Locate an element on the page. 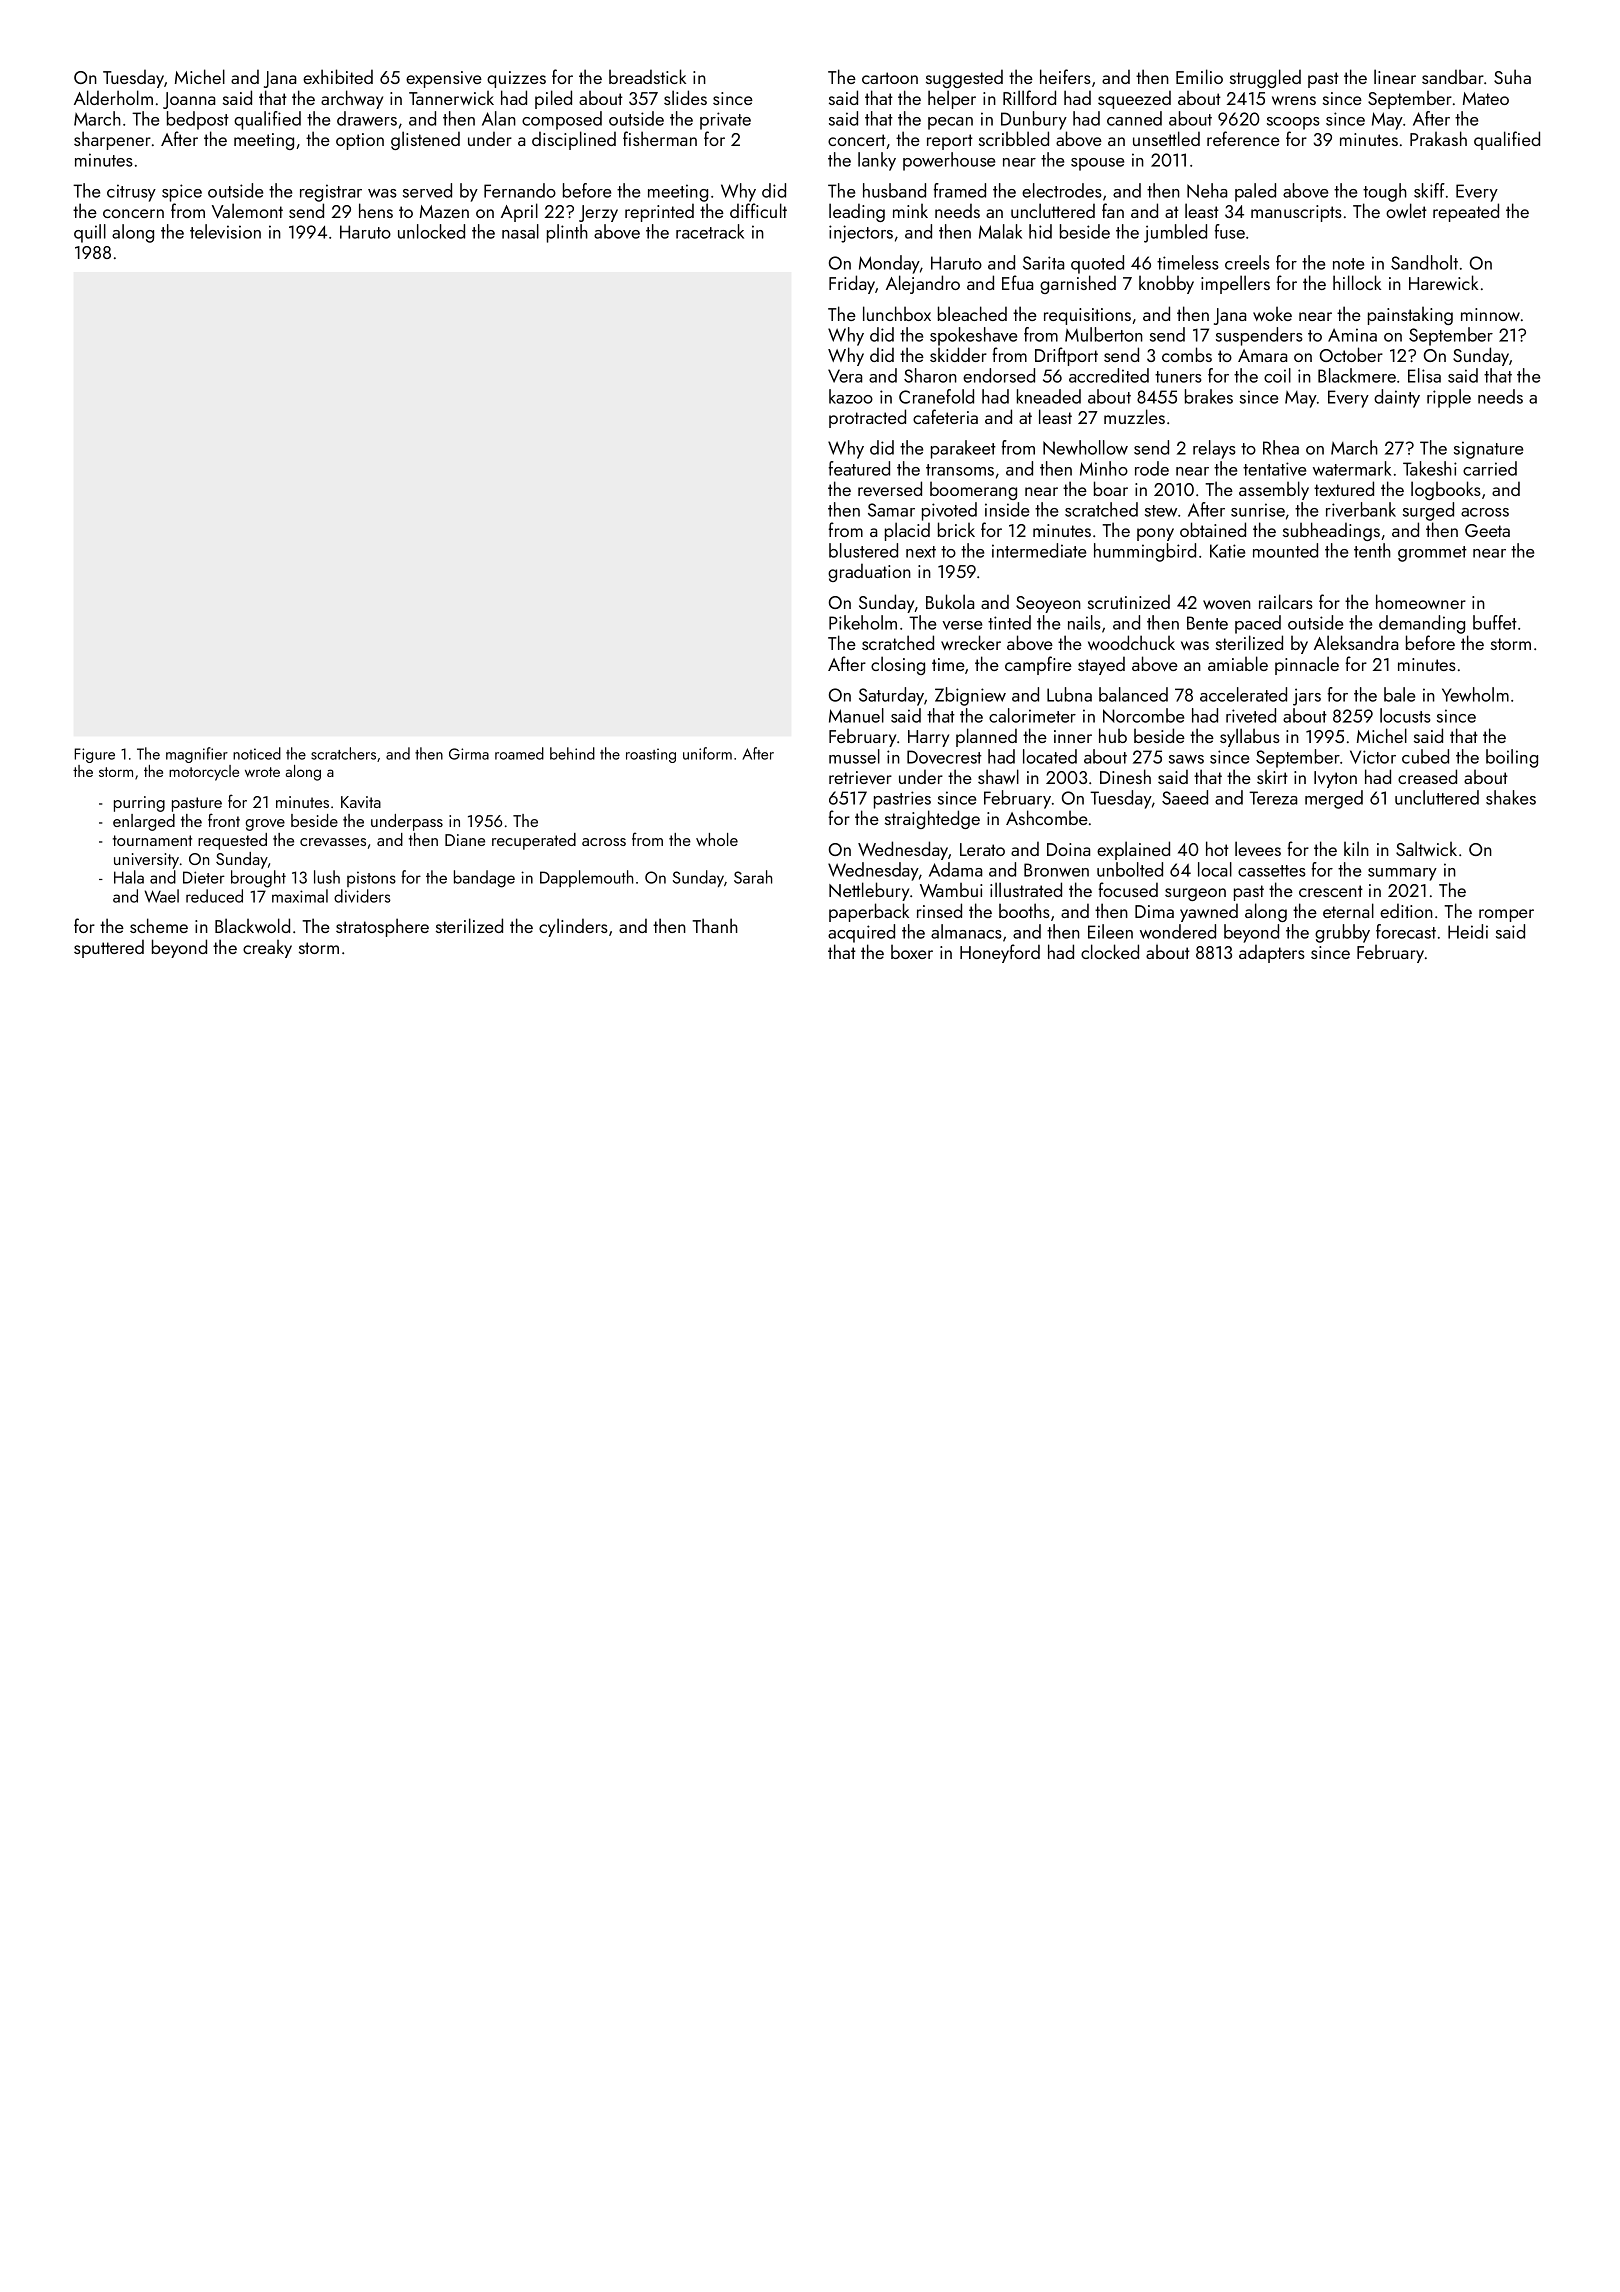  stratosphere is located at coordinates (382, 927).
